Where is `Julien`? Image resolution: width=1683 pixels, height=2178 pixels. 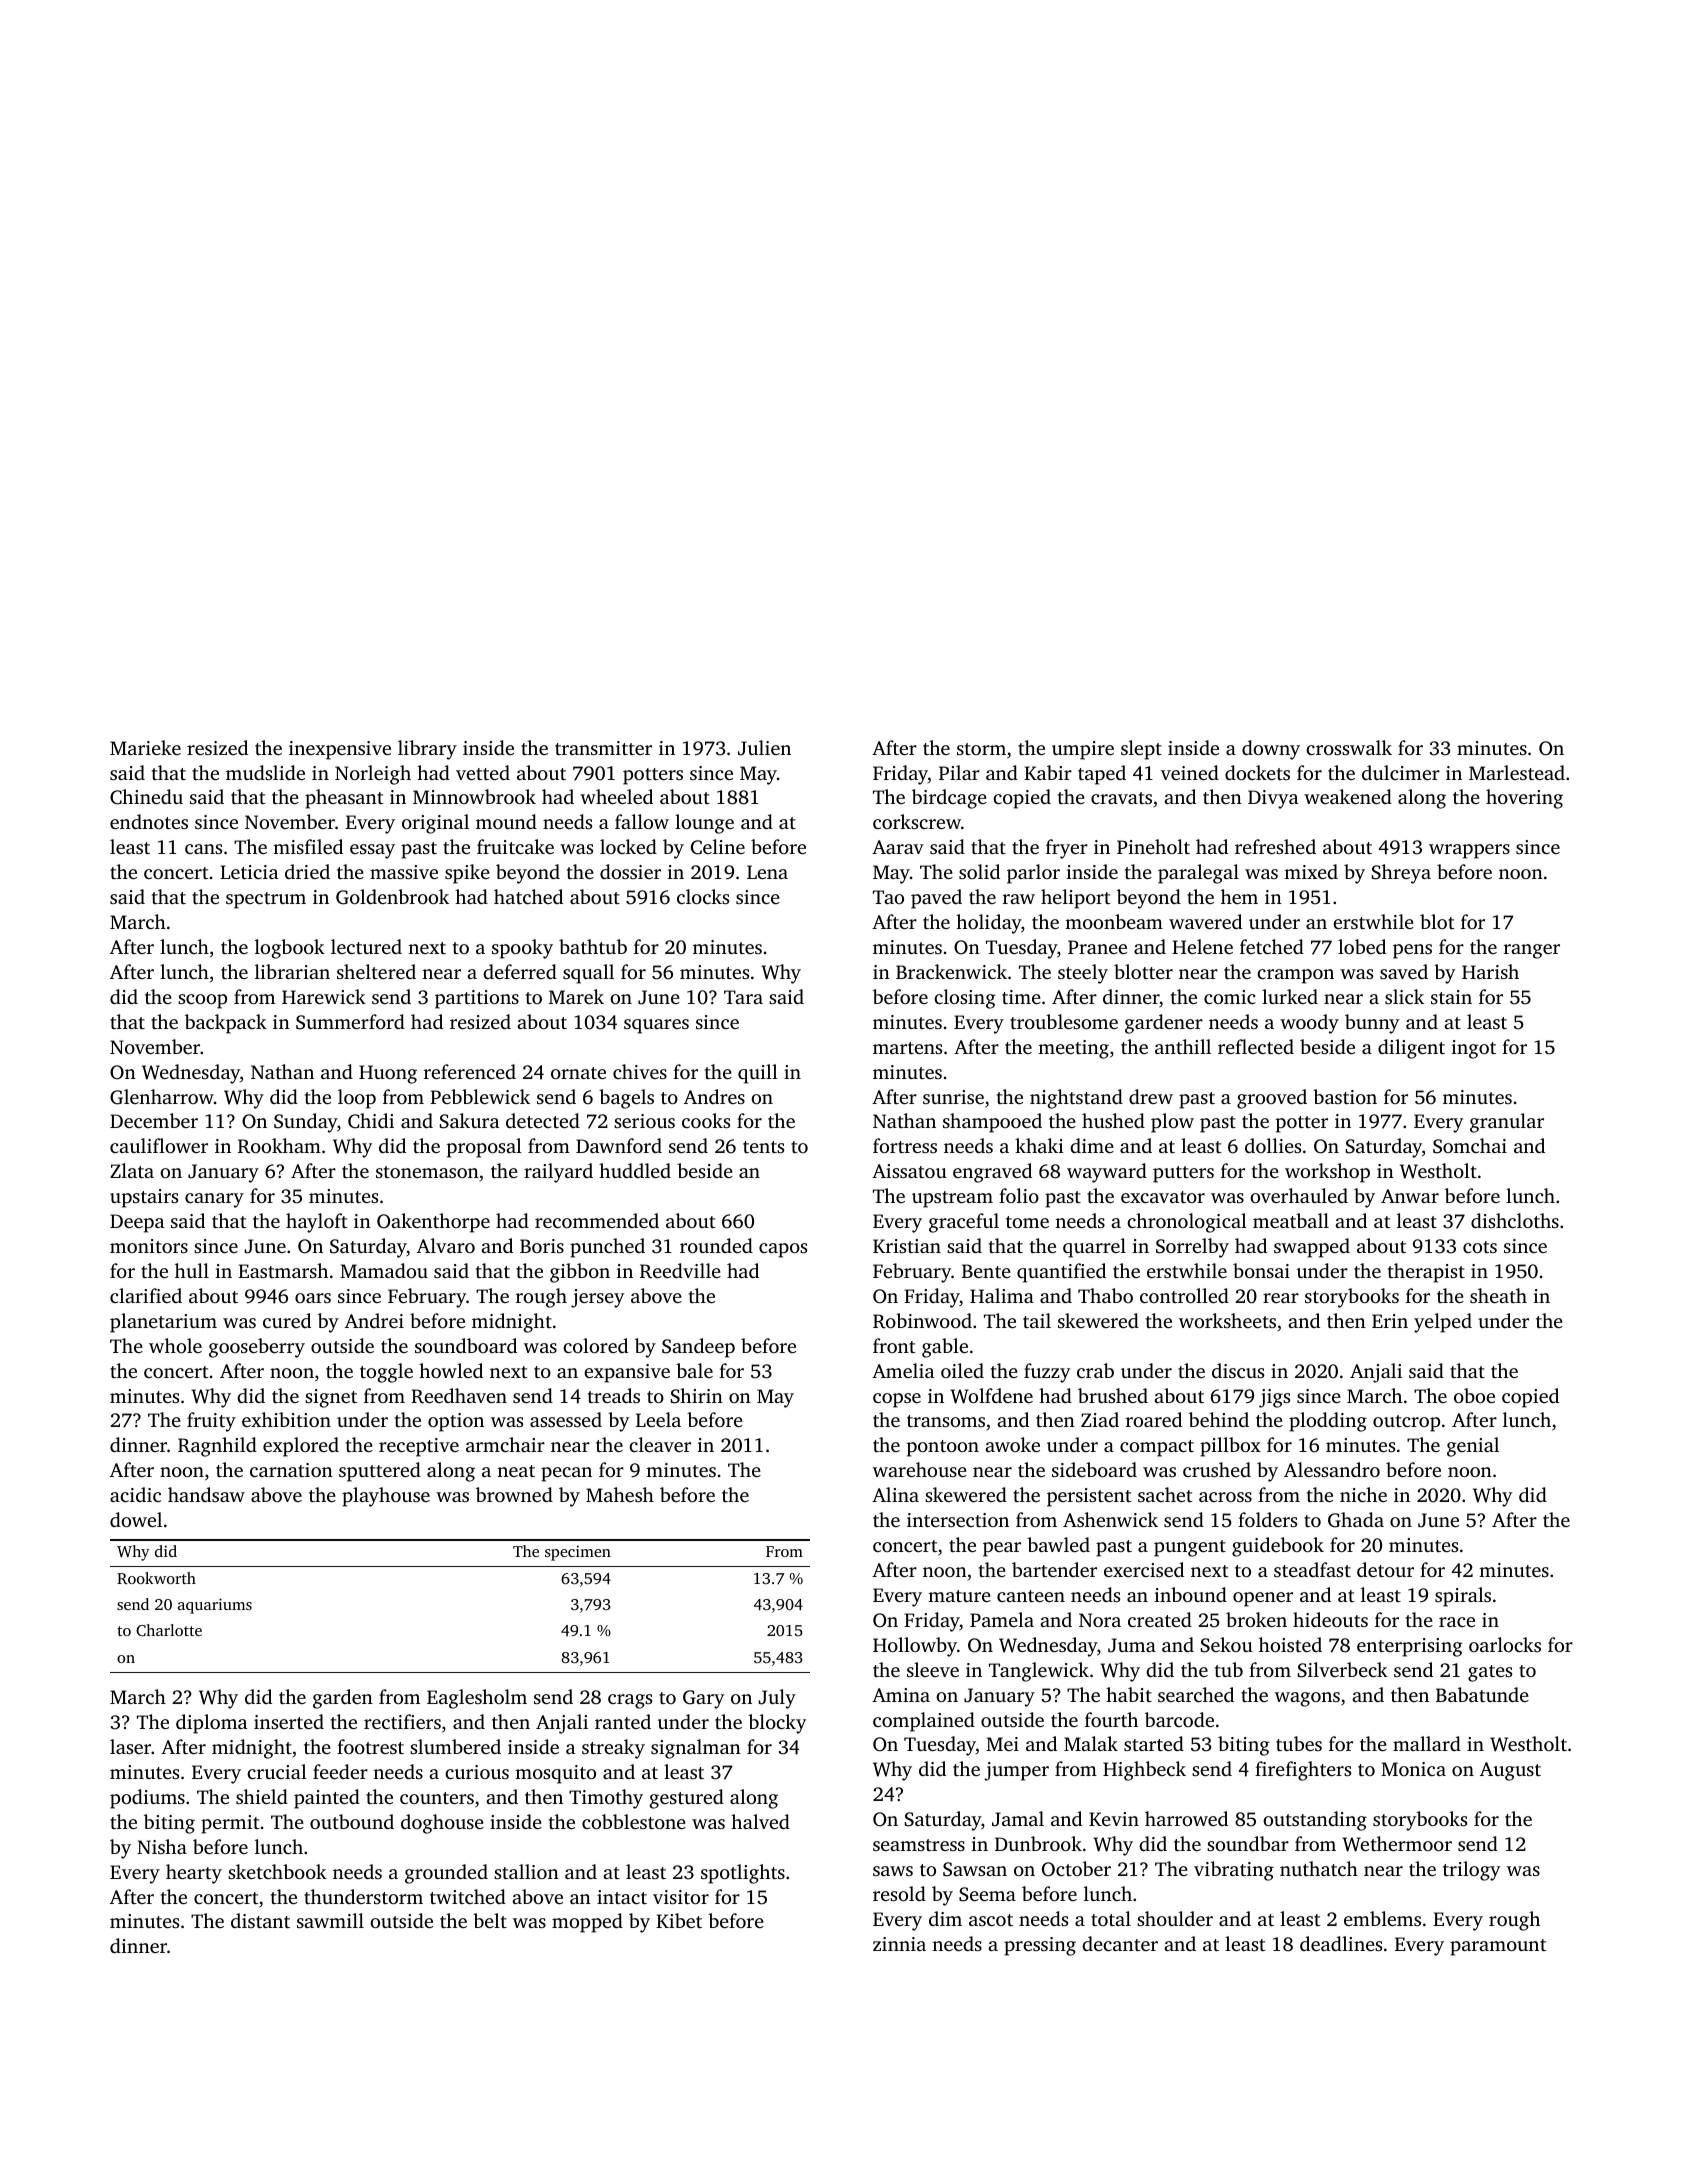 Julien is located at coordinates (764, 748).
